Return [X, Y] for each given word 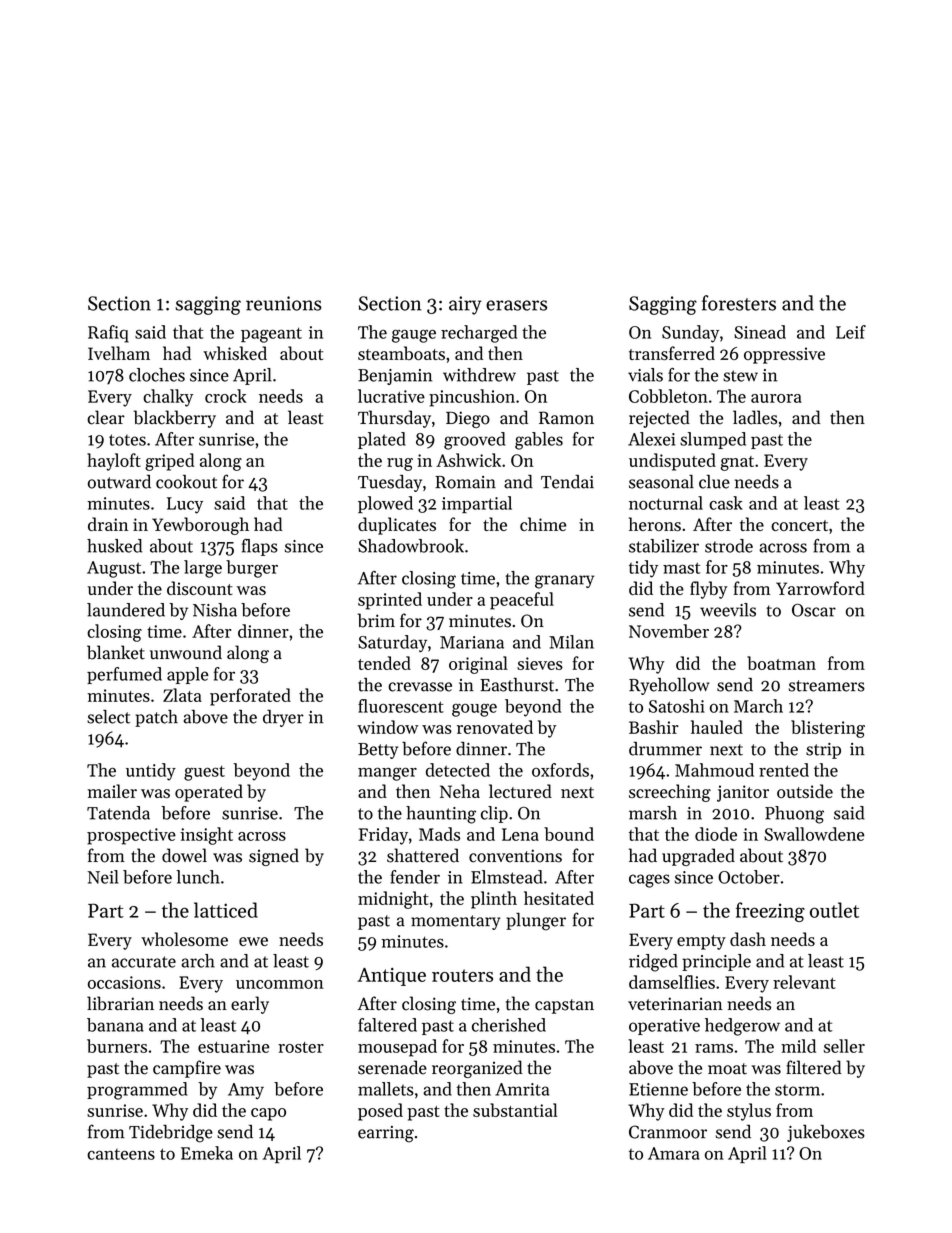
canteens [121, 1154]
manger [387, 774]
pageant [271, 335]
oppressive [784, 355]
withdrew [479, 375]
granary [564, 582]
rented [784, 770]
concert [799, 525]
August [114, 569]
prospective [131, 836]
